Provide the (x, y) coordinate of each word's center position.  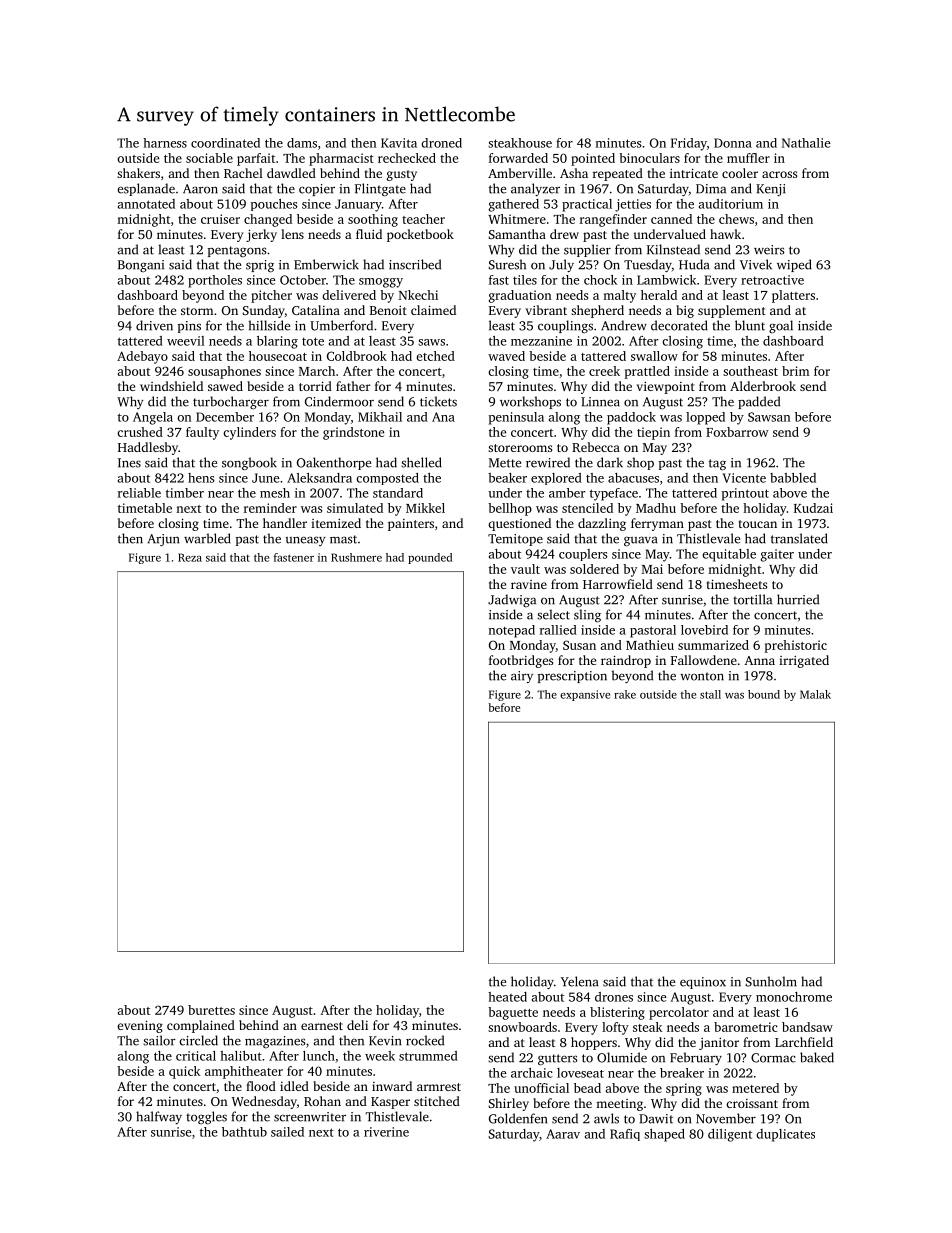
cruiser (220, 219)
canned (671, 219)
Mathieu (650, 645)
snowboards (522, 1027)
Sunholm (771, 981)
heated (507, 997)
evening (140, 1026)
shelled (421, 462)
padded (759, 402)
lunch (319, 1056)
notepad (512, 631)
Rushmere (356, 557)
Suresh (507, 264)
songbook (249, 464)
